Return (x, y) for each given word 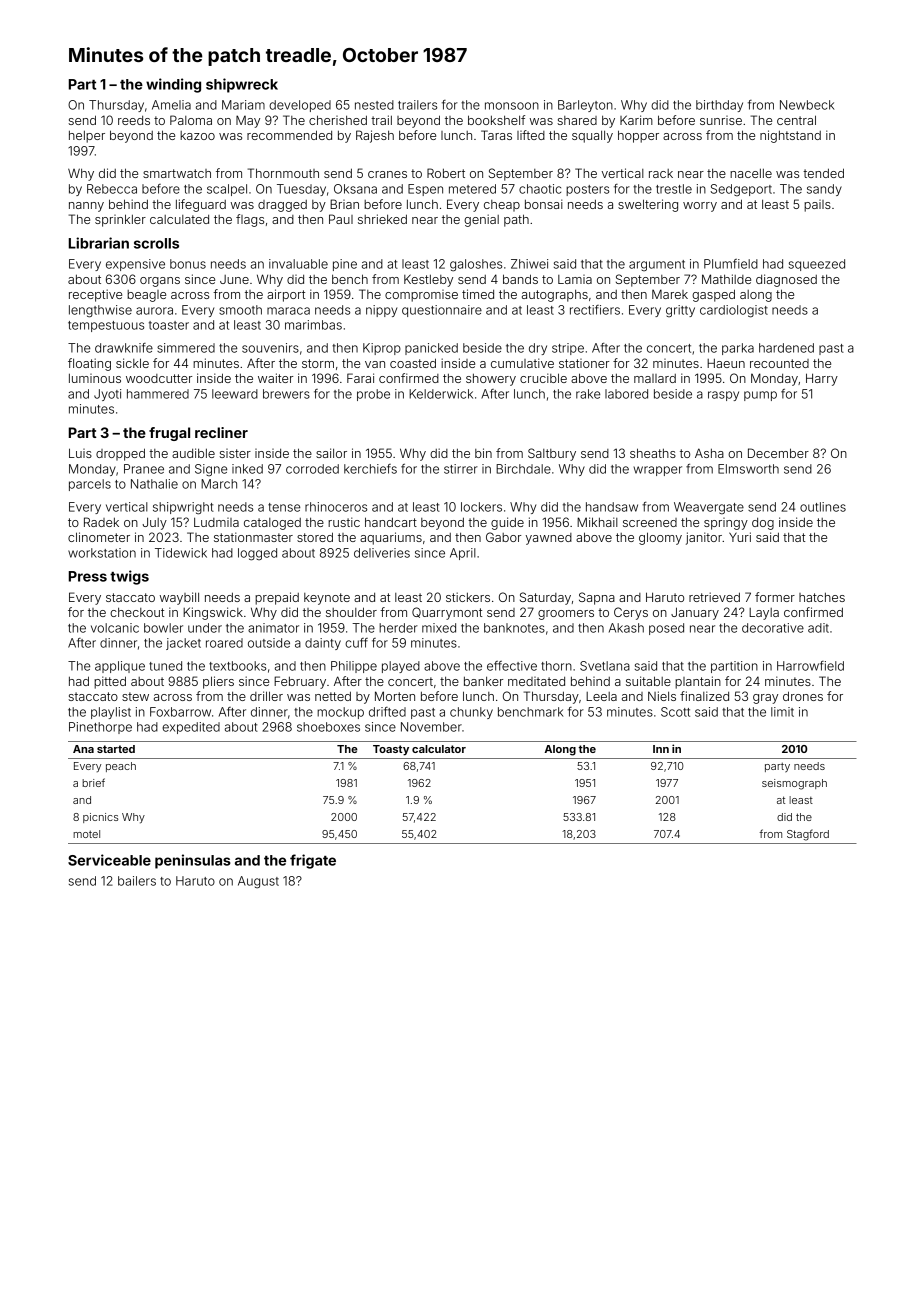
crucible (543, 378)
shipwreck (242, 85)
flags (250, 220)
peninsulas (193, 861)
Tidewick (181, 553)
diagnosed (786, 280)
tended (823, 173)
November (431, 727)
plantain (698, 682)
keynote (327, 599)
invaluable (298, 264)
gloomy (660, 538)
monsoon (512, 106)
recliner (221, 432)
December (778, 453)
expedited (191, 728)
